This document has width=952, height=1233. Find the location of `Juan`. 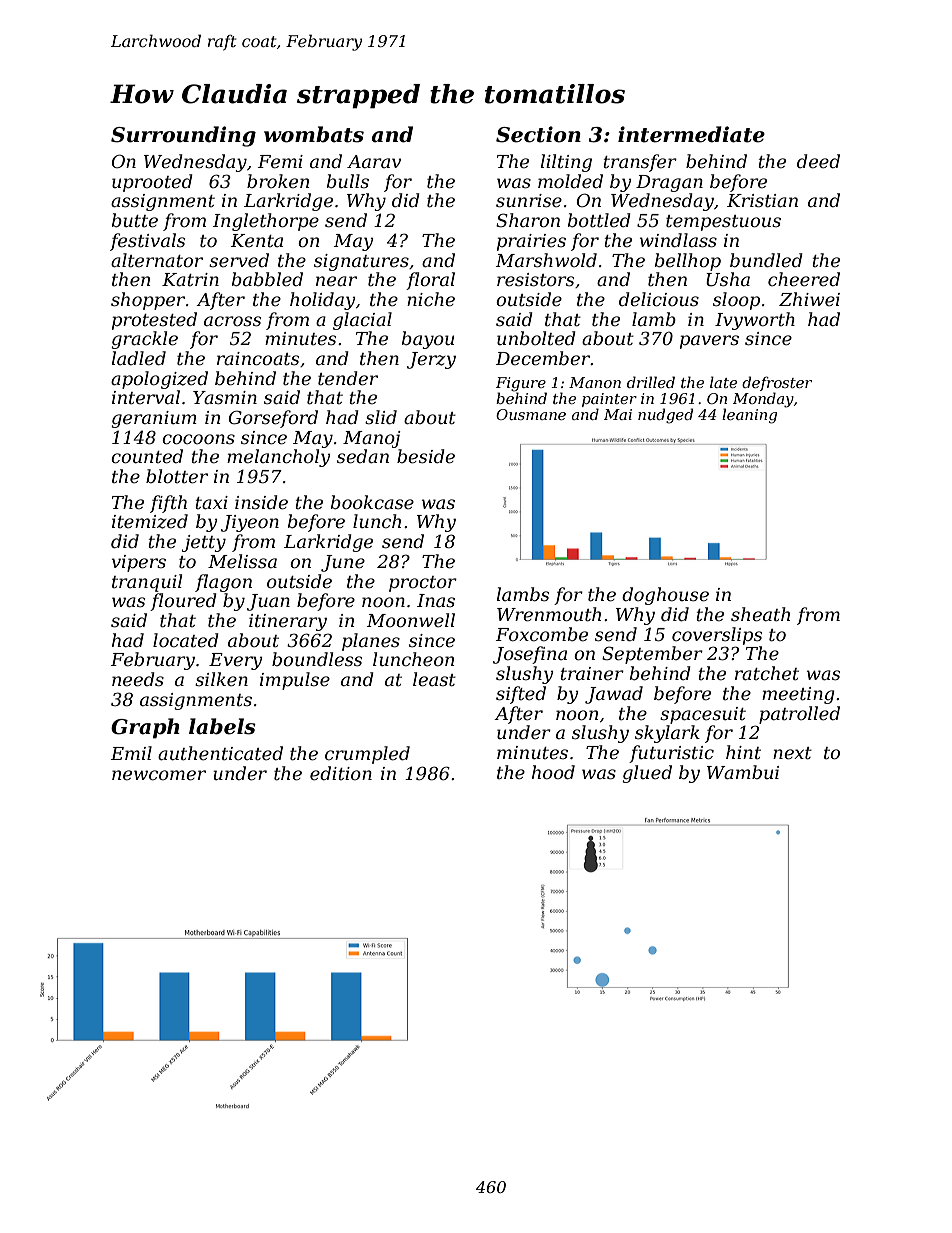

Juan is located at coordinates (268, 602).
